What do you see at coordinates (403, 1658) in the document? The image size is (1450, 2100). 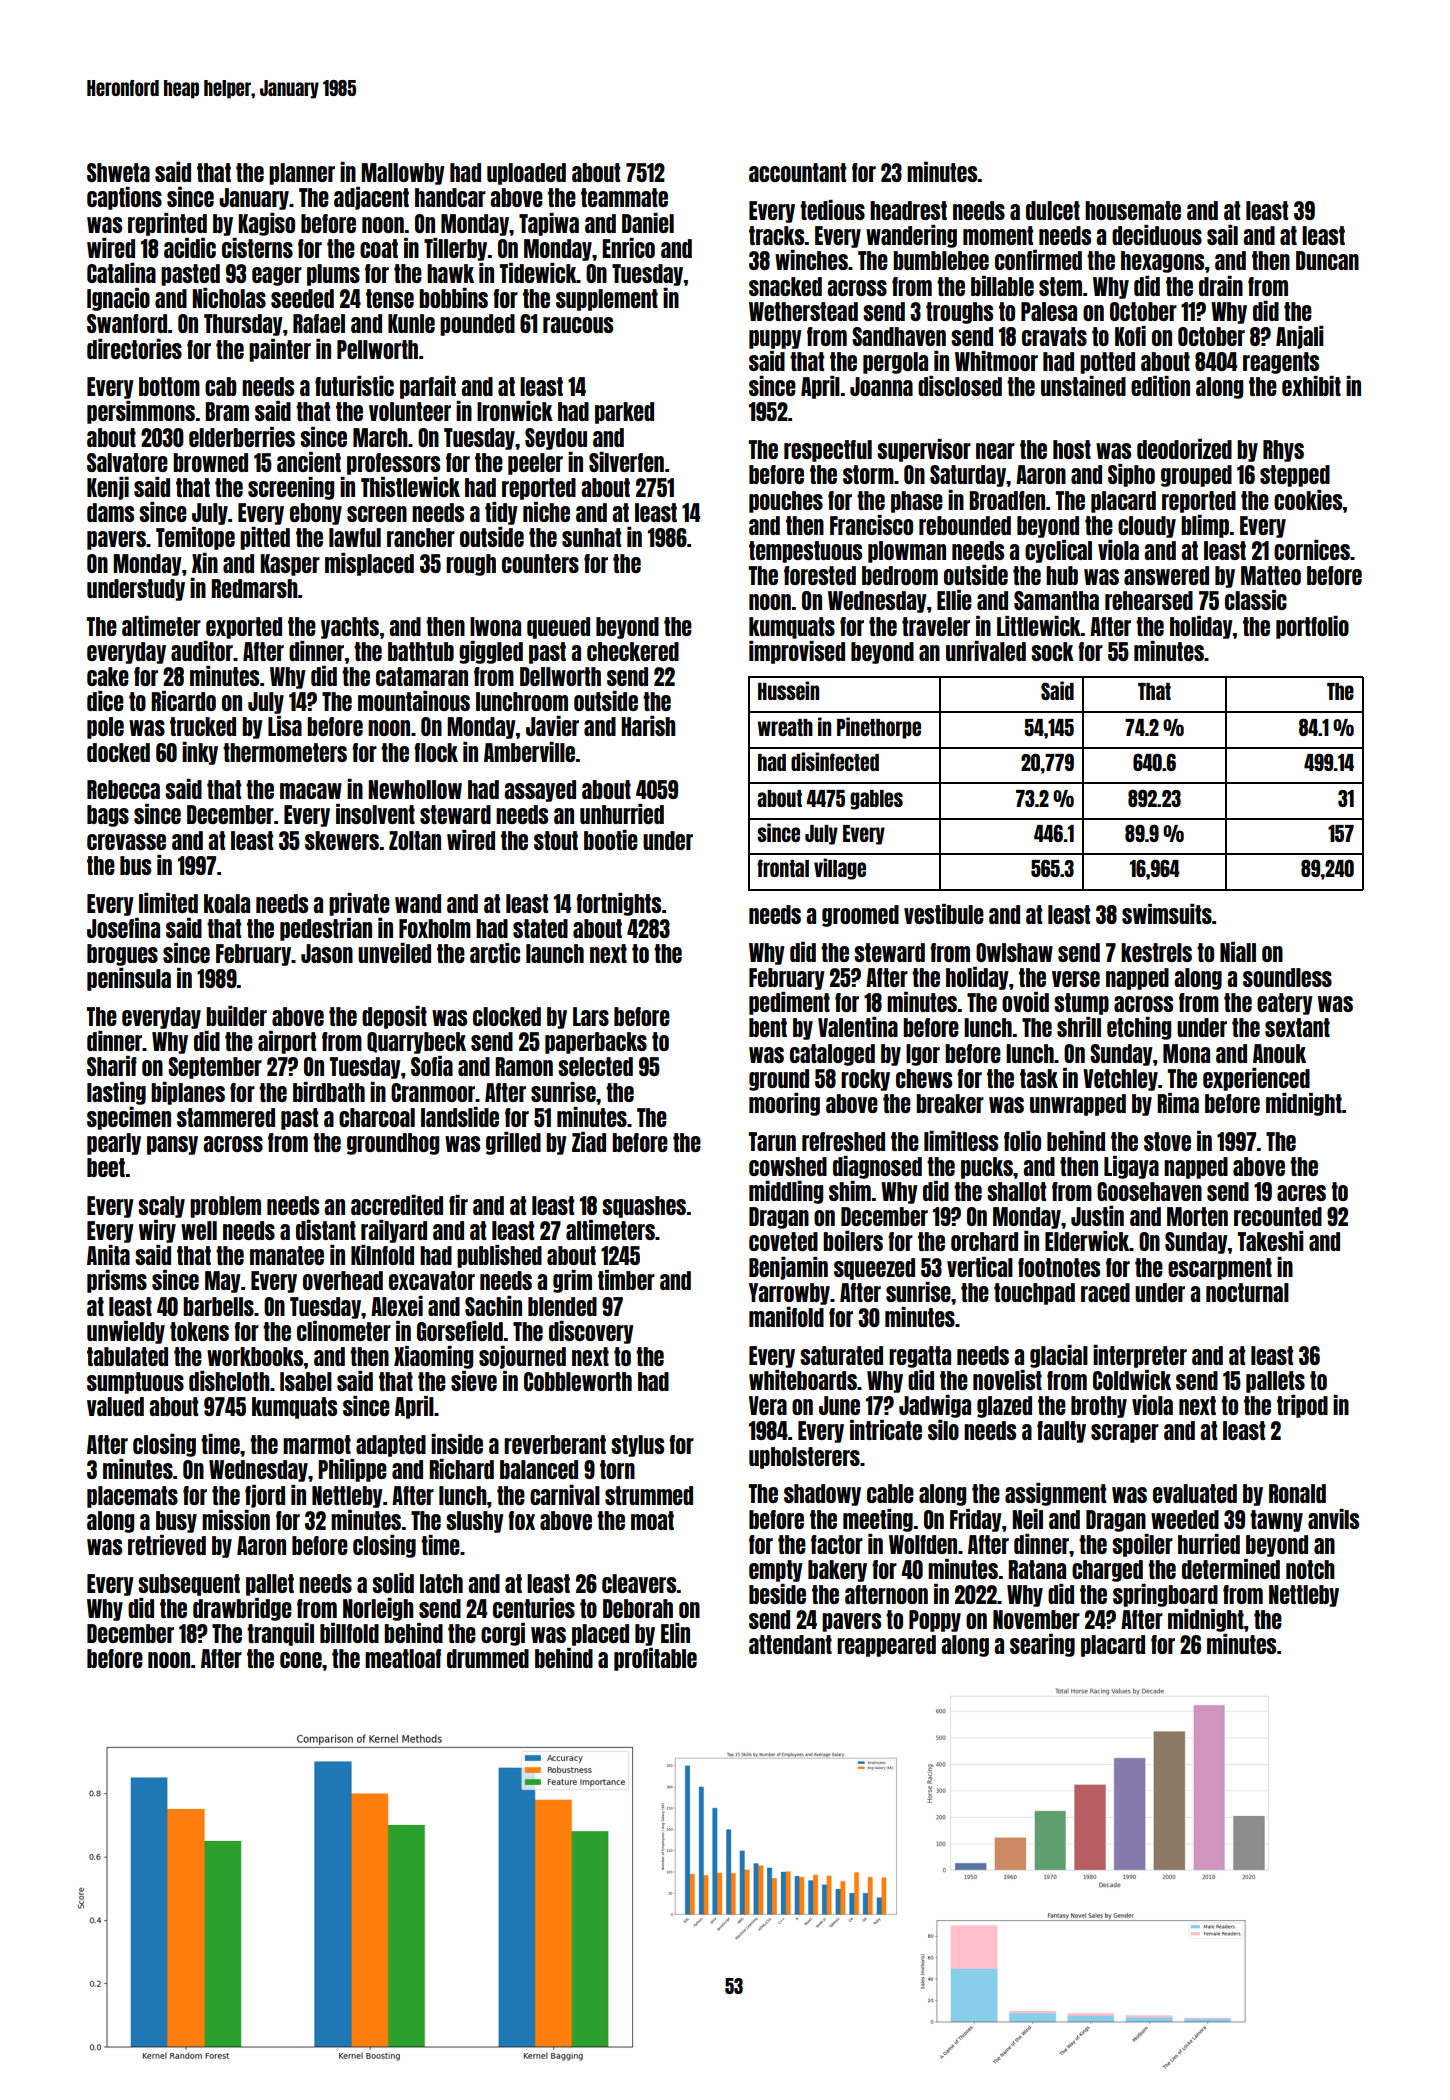 I see `meatloaf` at bounding box center [403, 1658].
